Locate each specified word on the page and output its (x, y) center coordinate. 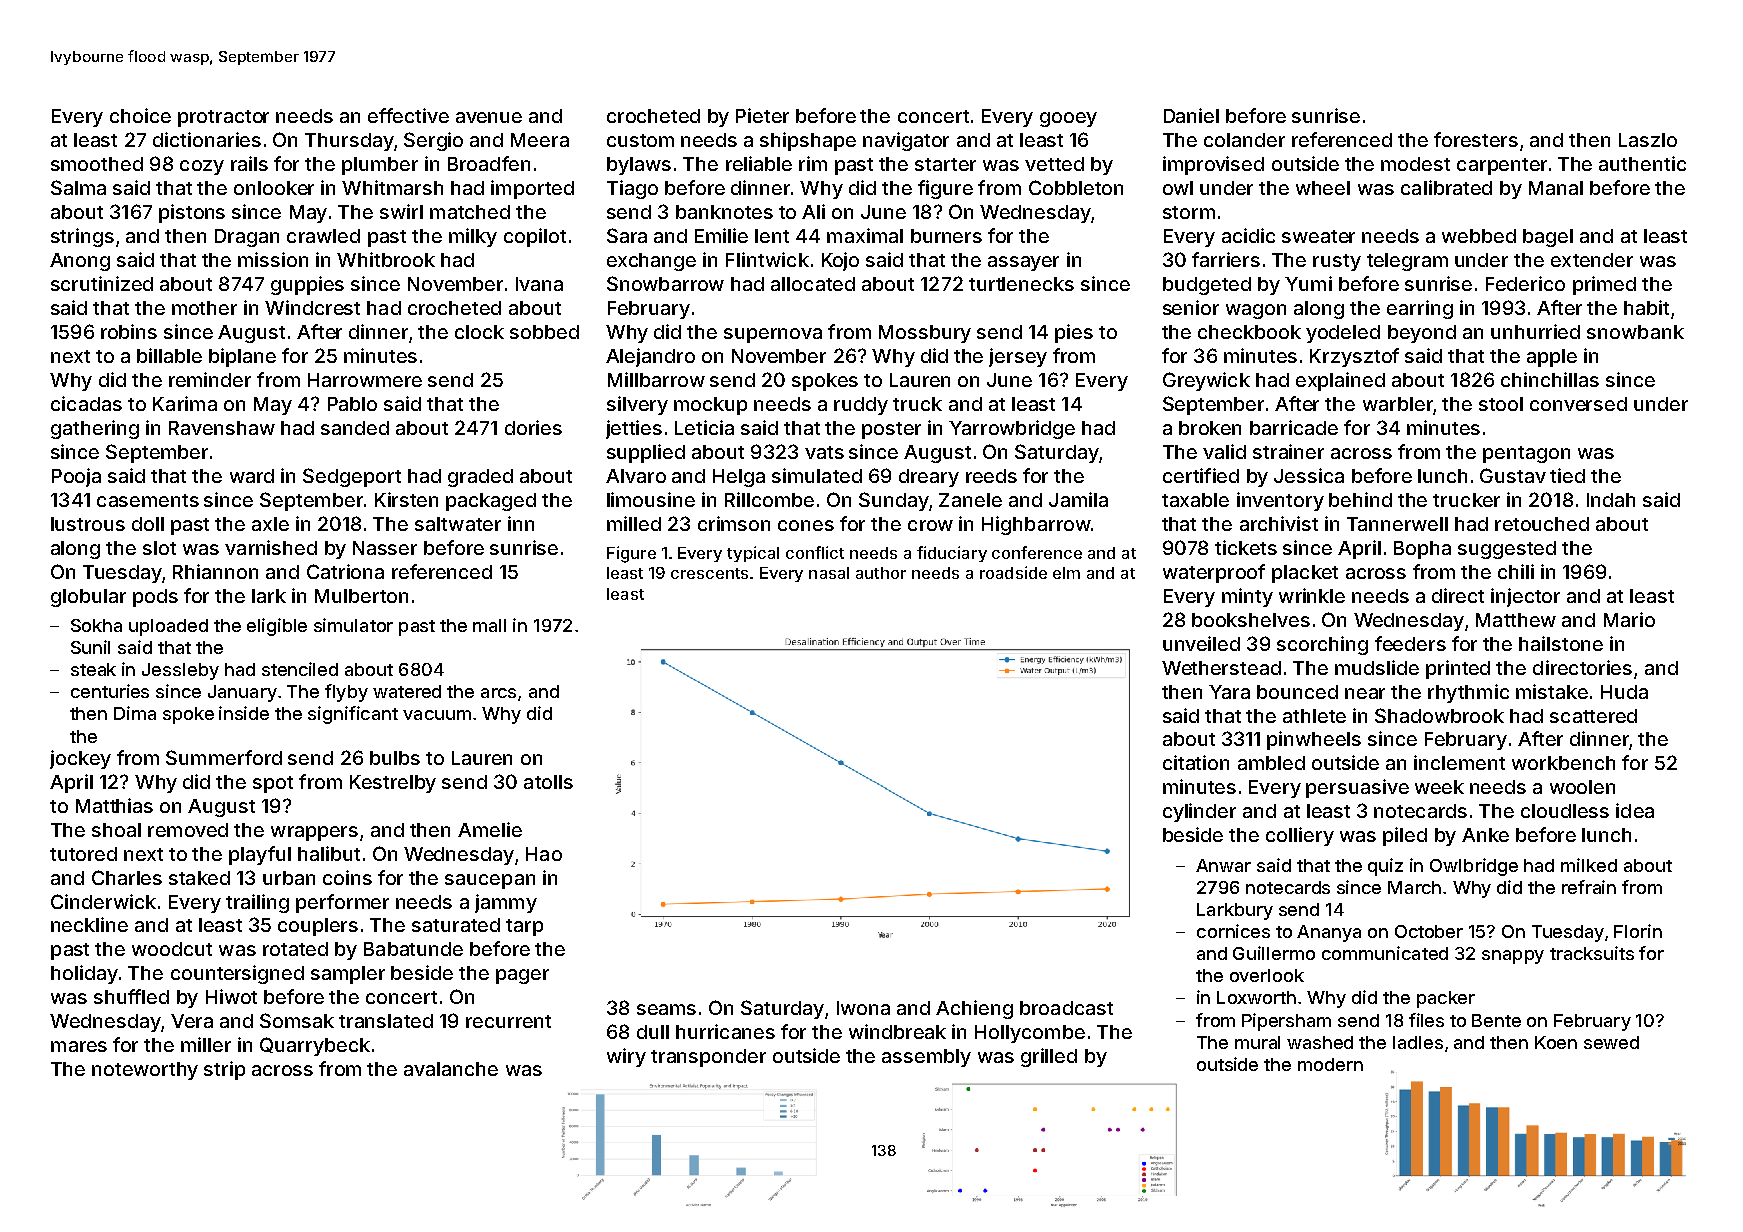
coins (347, 877)
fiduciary (952, 554)
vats (824, 452)
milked (1589, 865)
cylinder (1199, 812)
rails (249, 163)
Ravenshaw (222, 428)
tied (1567, 475)
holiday (84, 974)
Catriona (345, 571)
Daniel (1191, 115)
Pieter (762, 115)
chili (1516, 571)
